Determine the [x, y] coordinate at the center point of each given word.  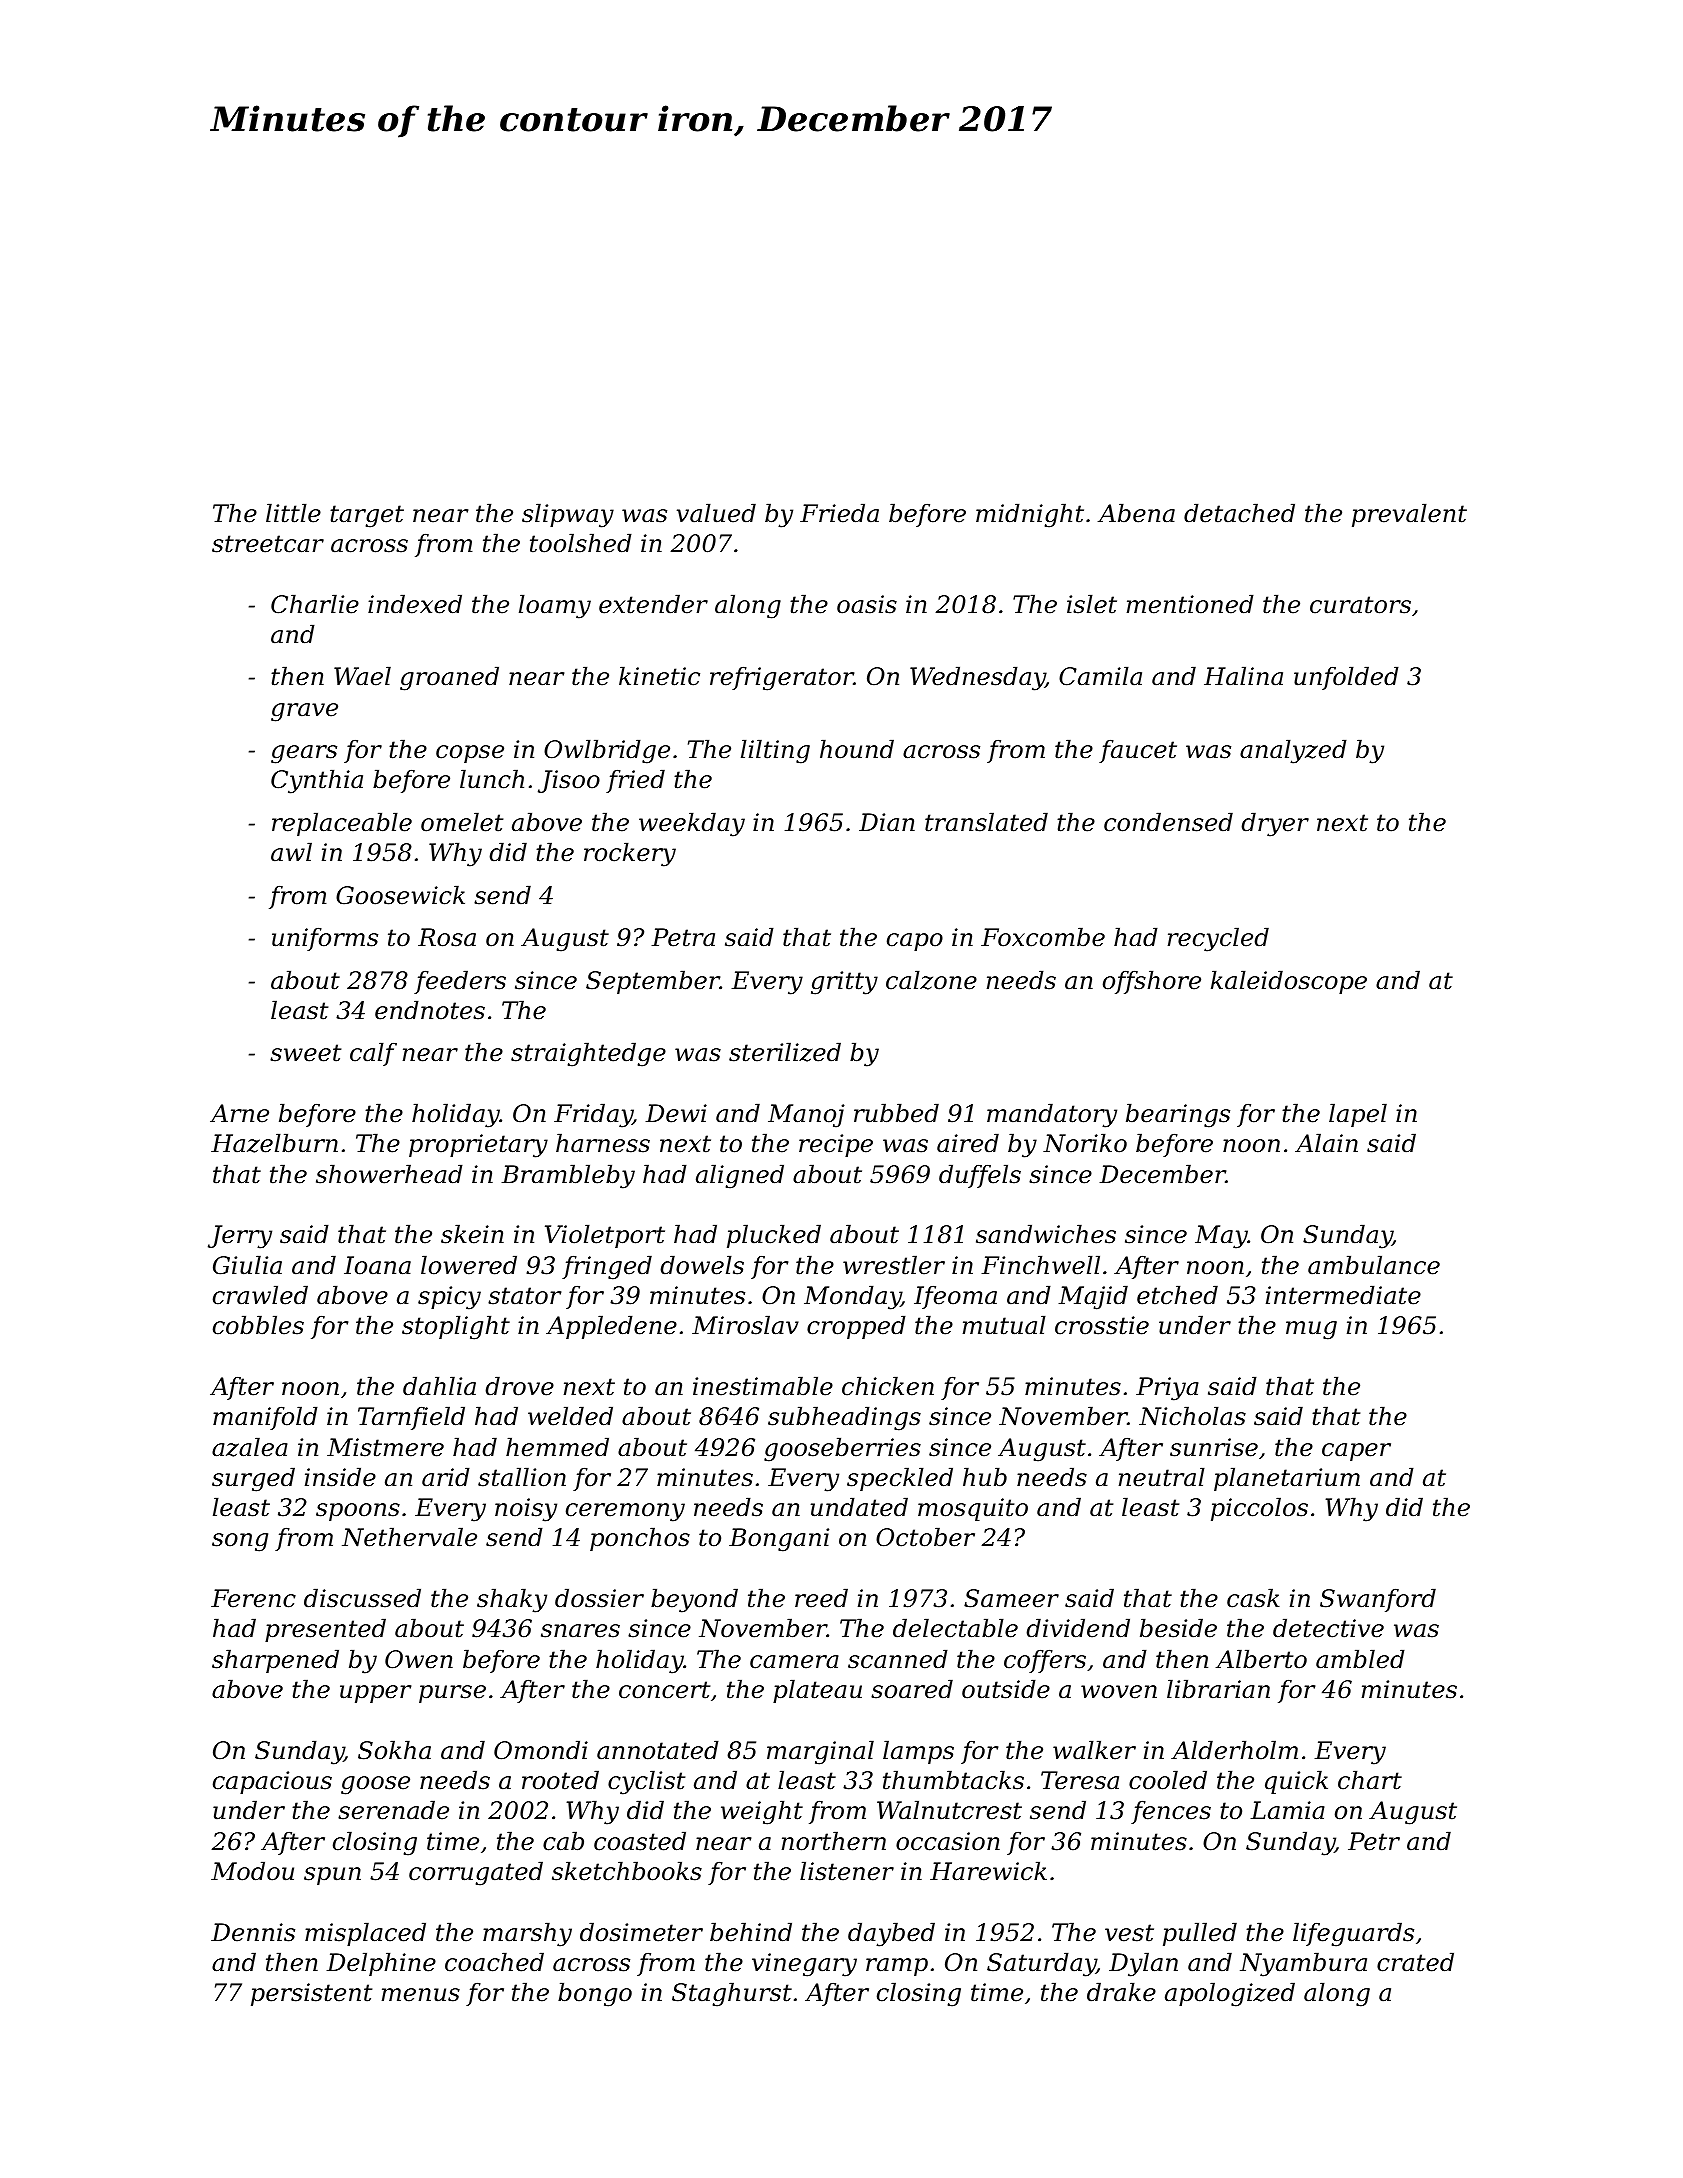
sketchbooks [627, 1871]
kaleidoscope [1289, 982]
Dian [887, 822]
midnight [1030, 515]
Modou [252, 1871]
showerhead [389, 1174]
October [925, 1537]
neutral [1162, 1477]
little [293, 513]
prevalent [1409, 515]
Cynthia [317, 781]
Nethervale [409, 1537]
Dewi [676, 1113]
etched [1177, 1295]
